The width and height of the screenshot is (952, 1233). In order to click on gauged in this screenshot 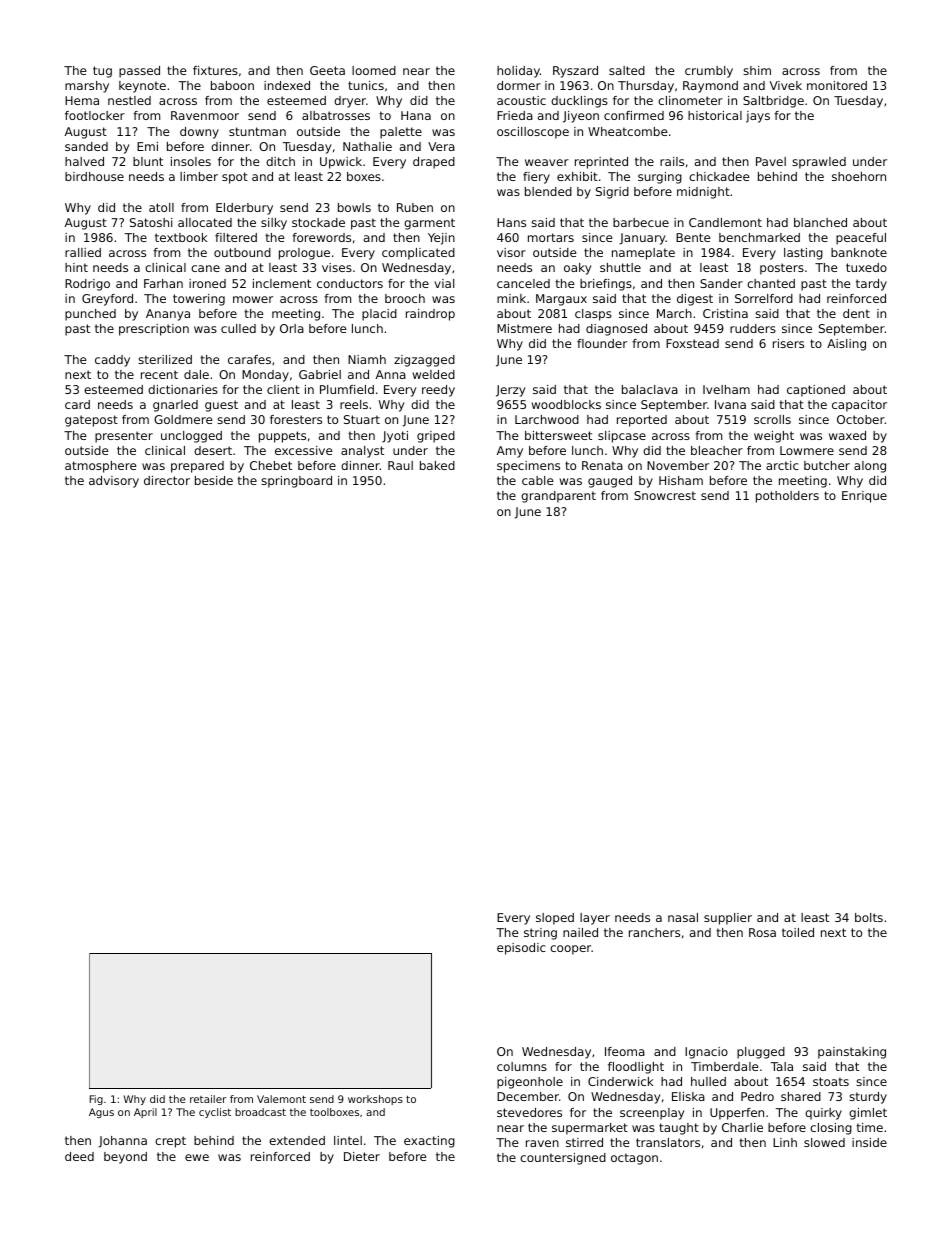, I will do `click(610, 482)`.
